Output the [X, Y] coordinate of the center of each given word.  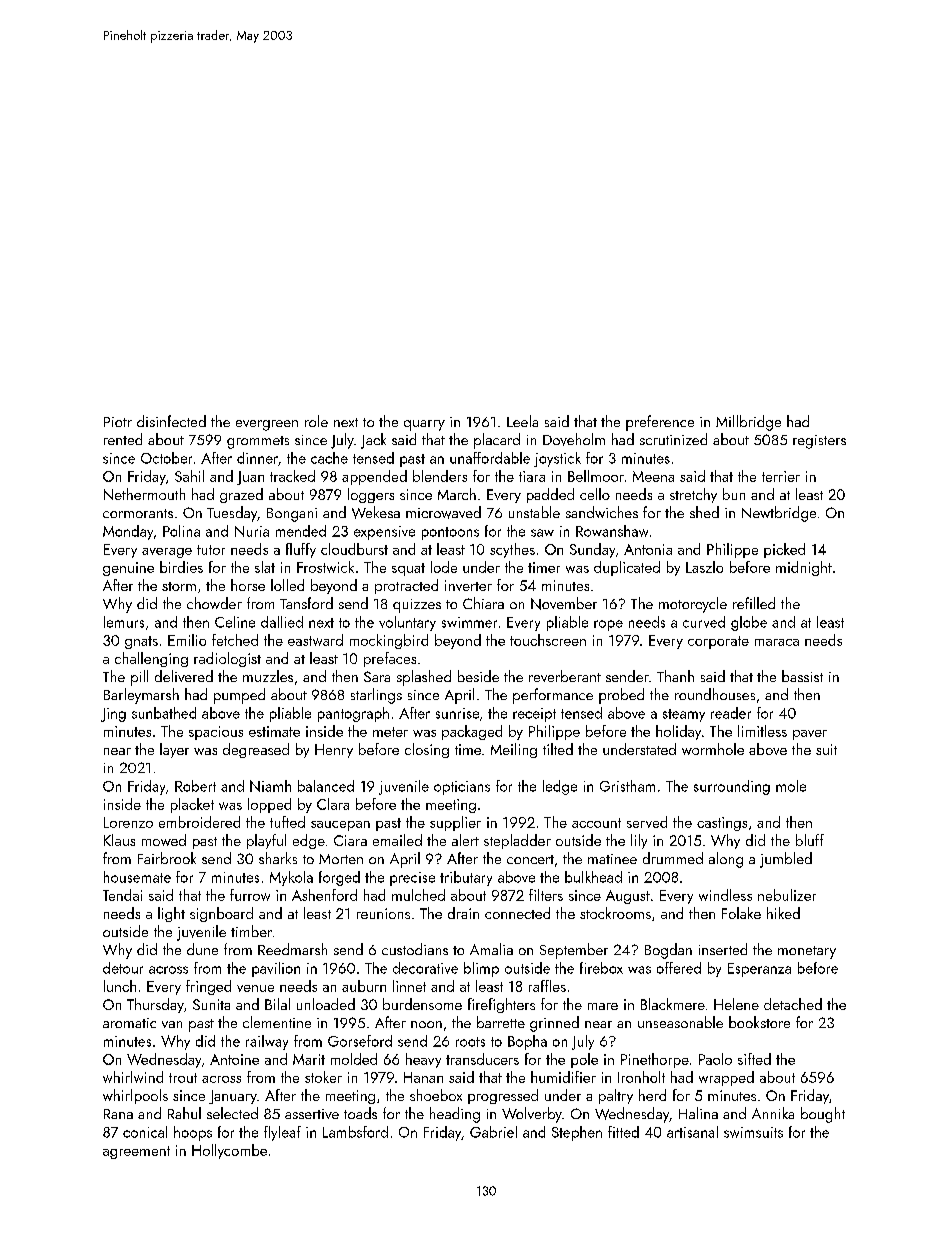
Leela [522, 421]
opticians [462, 788]
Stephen [577, 1133]
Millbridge [748, 423]
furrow [250, 895]
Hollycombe [229, 1151]
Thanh [675, 676]
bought [823, 1115]
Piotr [118, 422]
